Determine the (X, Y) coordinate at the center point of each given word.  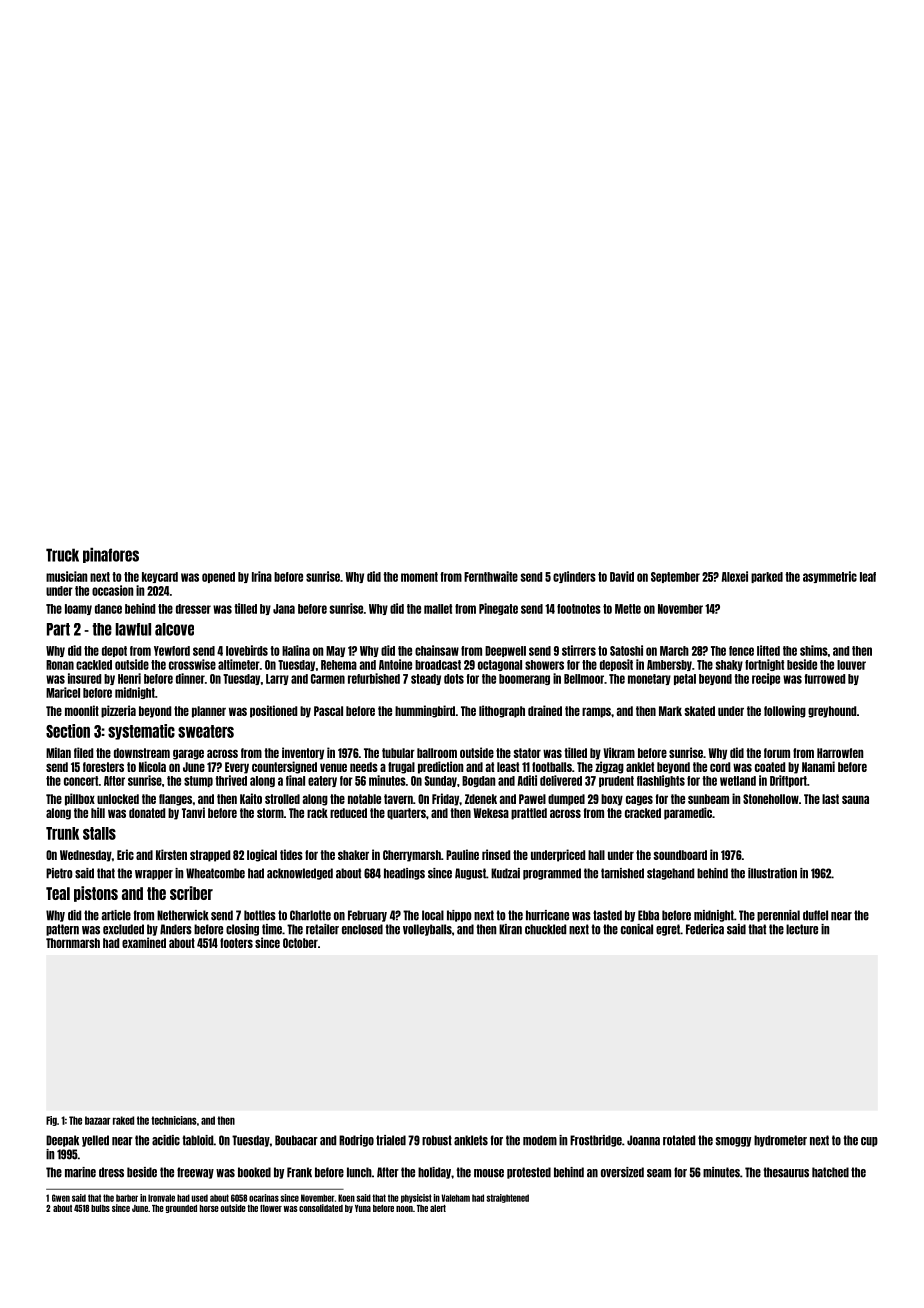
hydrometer (780, 1141)
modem (540, 1140)
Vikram (619, 752)
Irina (262, 576)
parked (767, 577)
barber (127, 1198)
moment (419, 577)
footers (236, 943)
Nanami (818, 766)
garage (188, 754)
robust (437, 1140)
